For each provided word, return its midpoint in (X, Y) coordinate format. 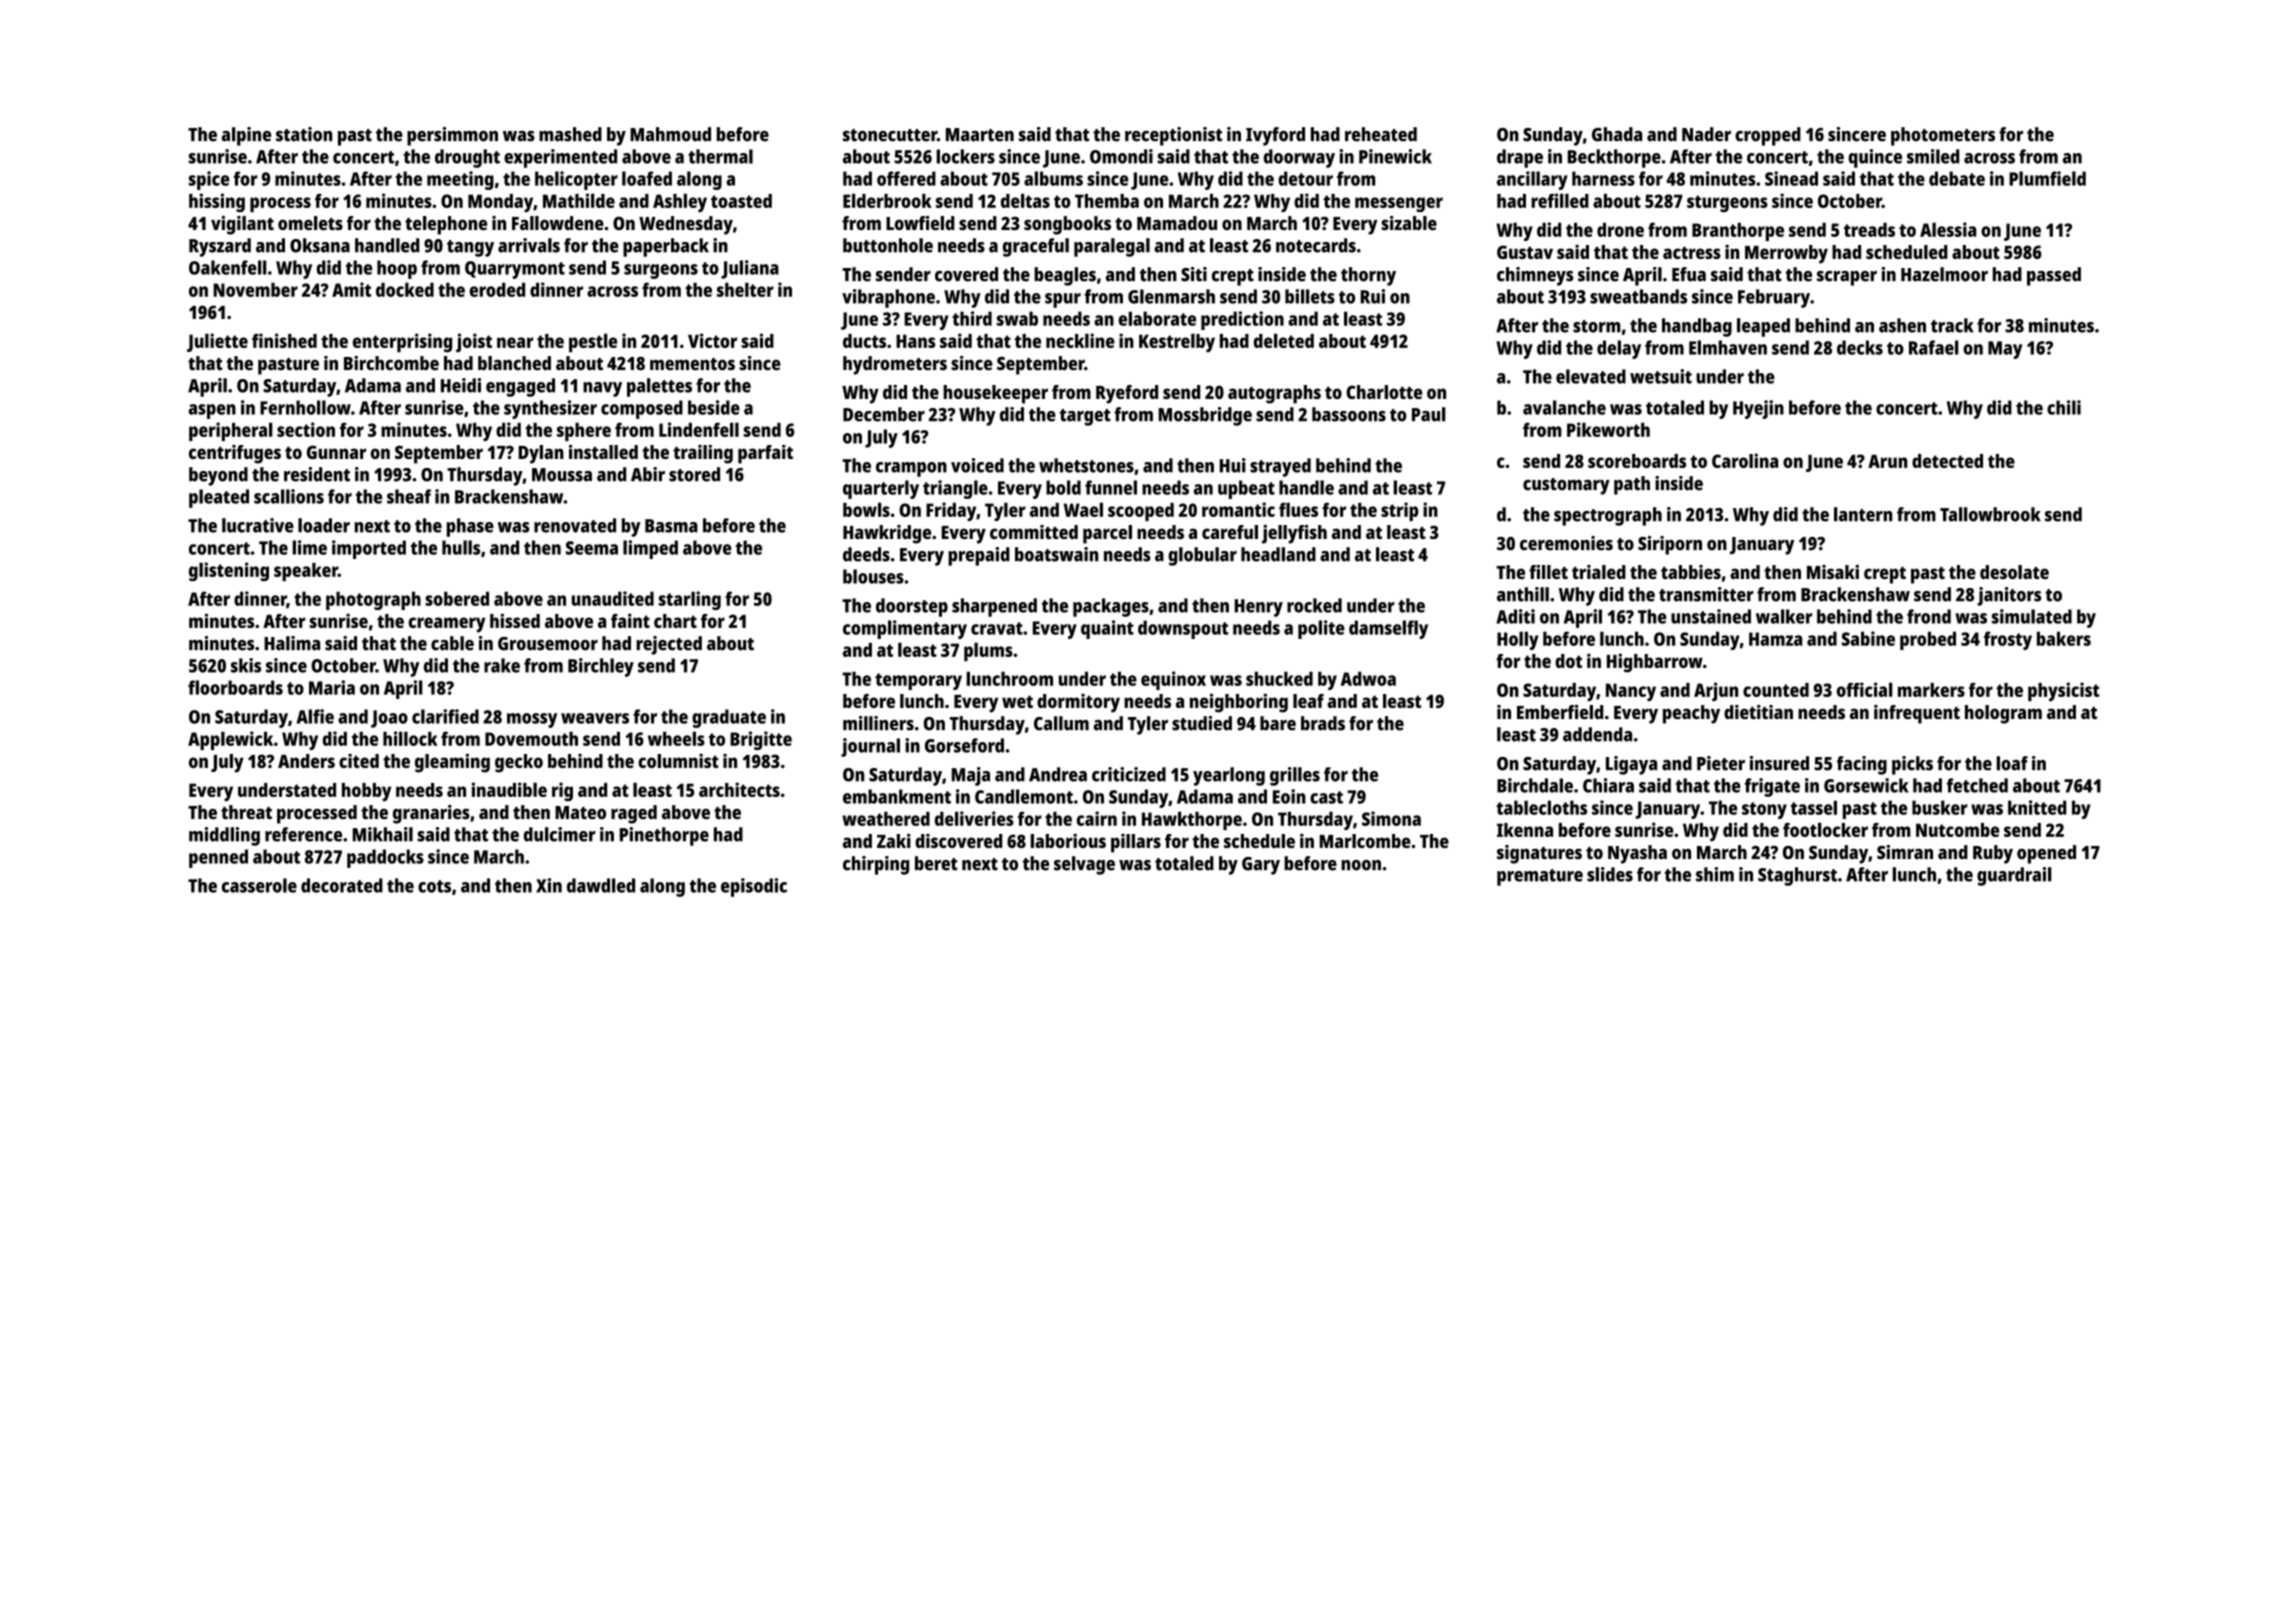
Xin (549, 885)
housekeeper (995, 394)
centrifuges (235, 454)
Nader (1706, 134)
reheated (1381, 134)
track (1952, 325)
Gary (1261, 866)
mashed (570, 134)
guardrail (2014, 876)
